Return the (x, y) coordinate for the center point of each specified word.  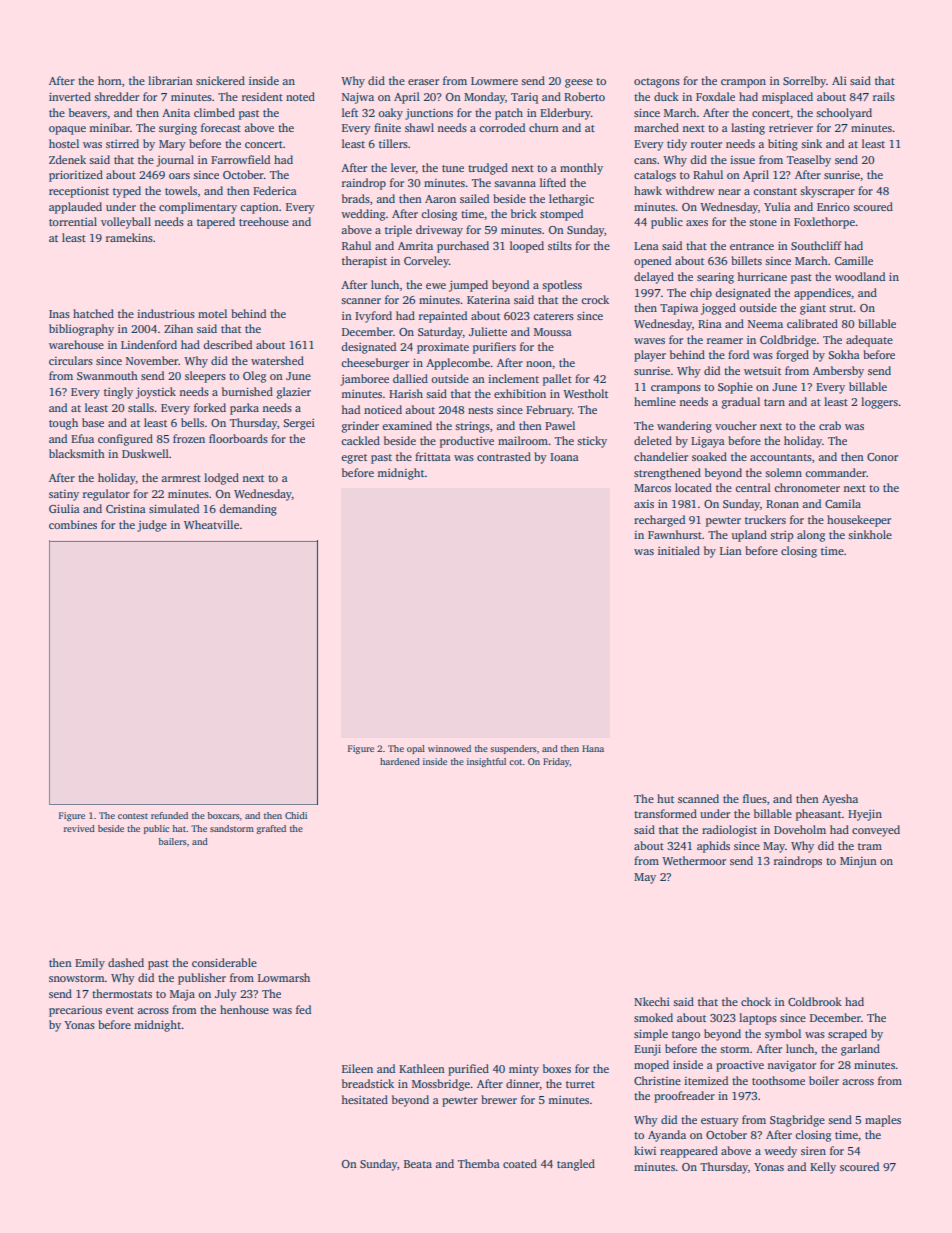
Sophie (735, 388)
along (811, 536)
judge (152, 526)
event (120, 1010)
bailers (173, 841)
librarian (170, 80)
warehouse (76, 344)
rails (884, 96)
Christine (657, 1080)
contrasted (504, 456)
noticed (383, 409)
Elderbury (565, 114)
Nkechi (652, 1001)
